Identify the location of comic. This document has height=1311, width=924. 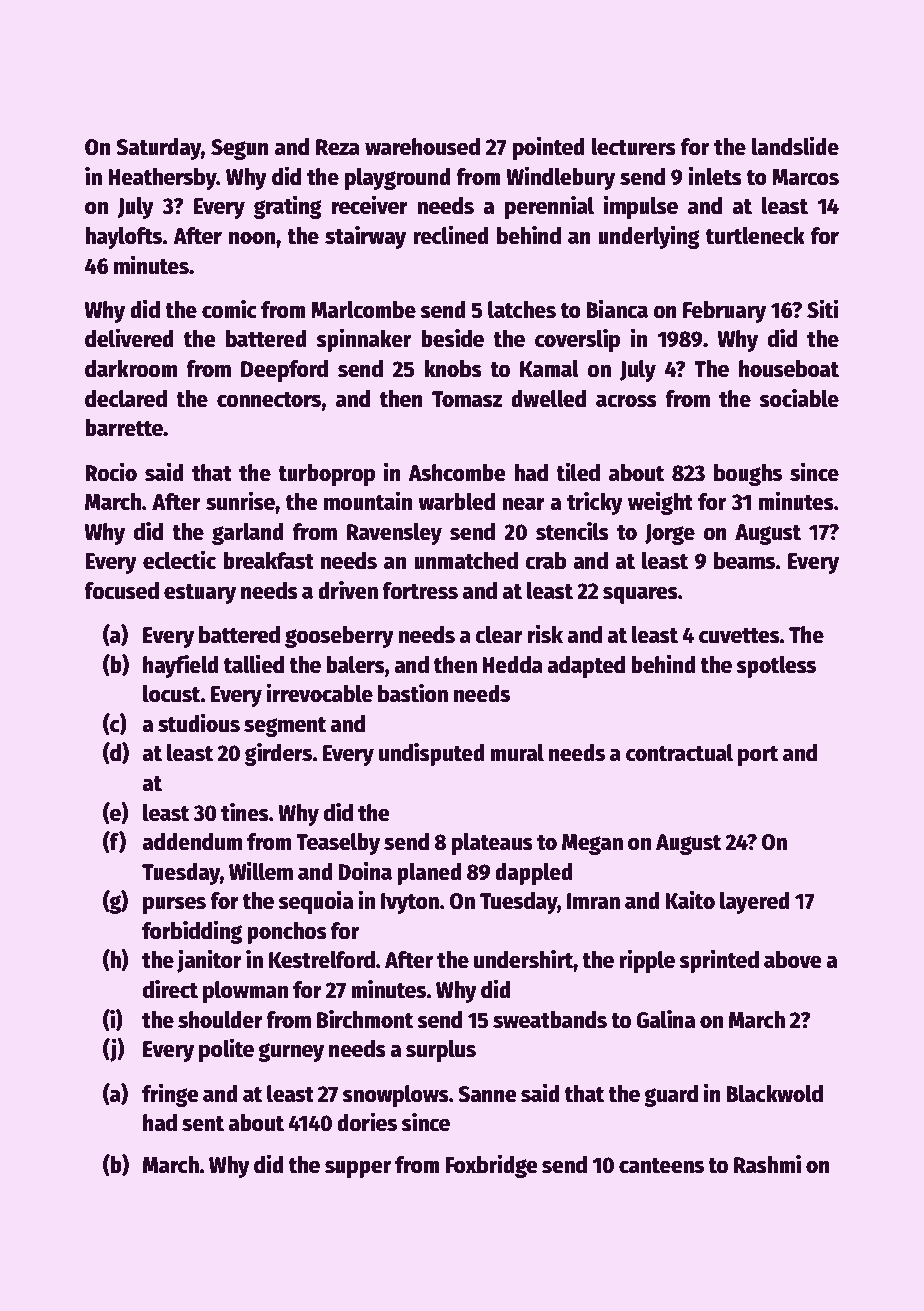
(229, 309).
